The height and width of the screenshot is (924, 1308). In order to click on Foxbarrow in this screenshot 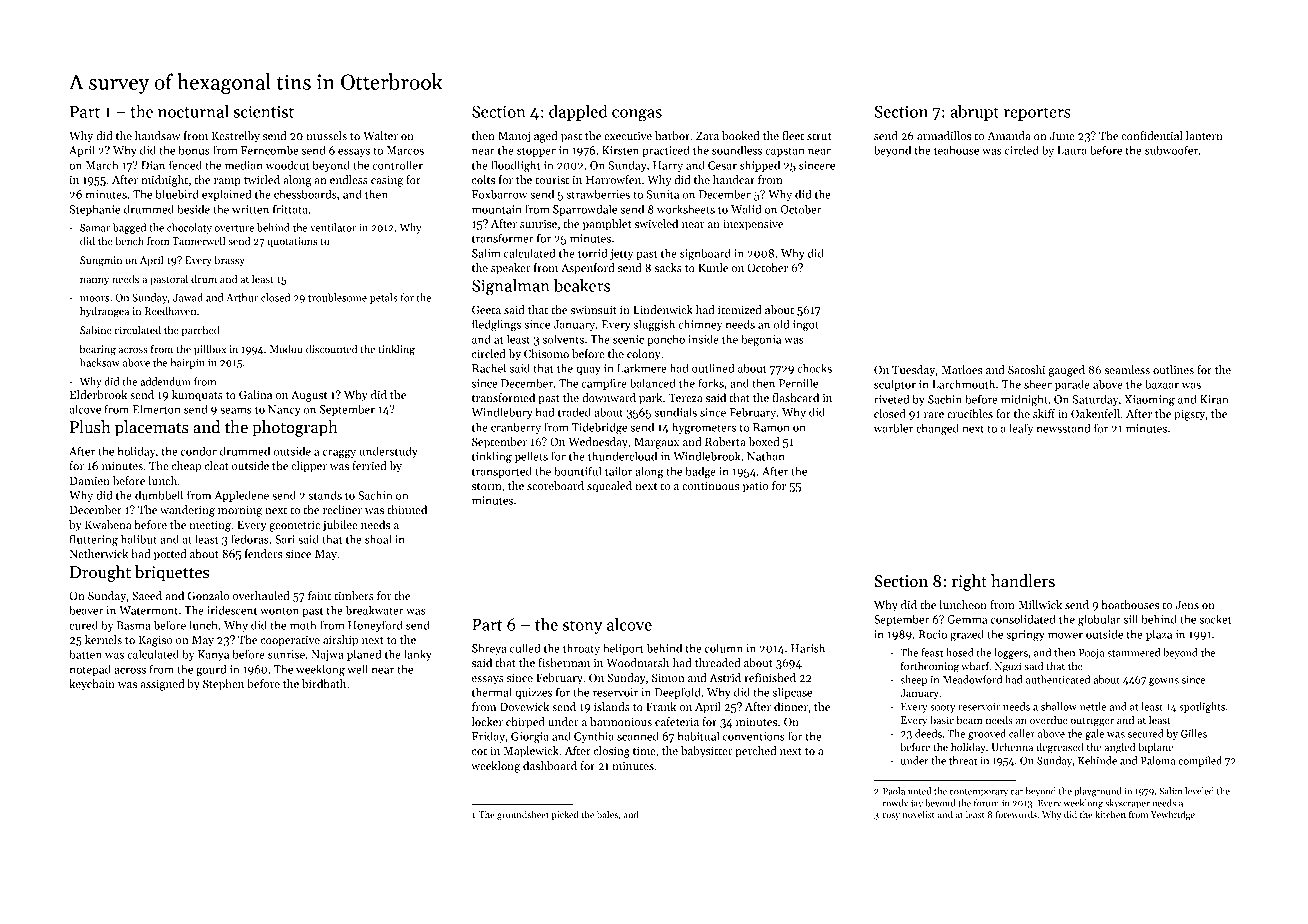, I will do `click(499, 194)`.
